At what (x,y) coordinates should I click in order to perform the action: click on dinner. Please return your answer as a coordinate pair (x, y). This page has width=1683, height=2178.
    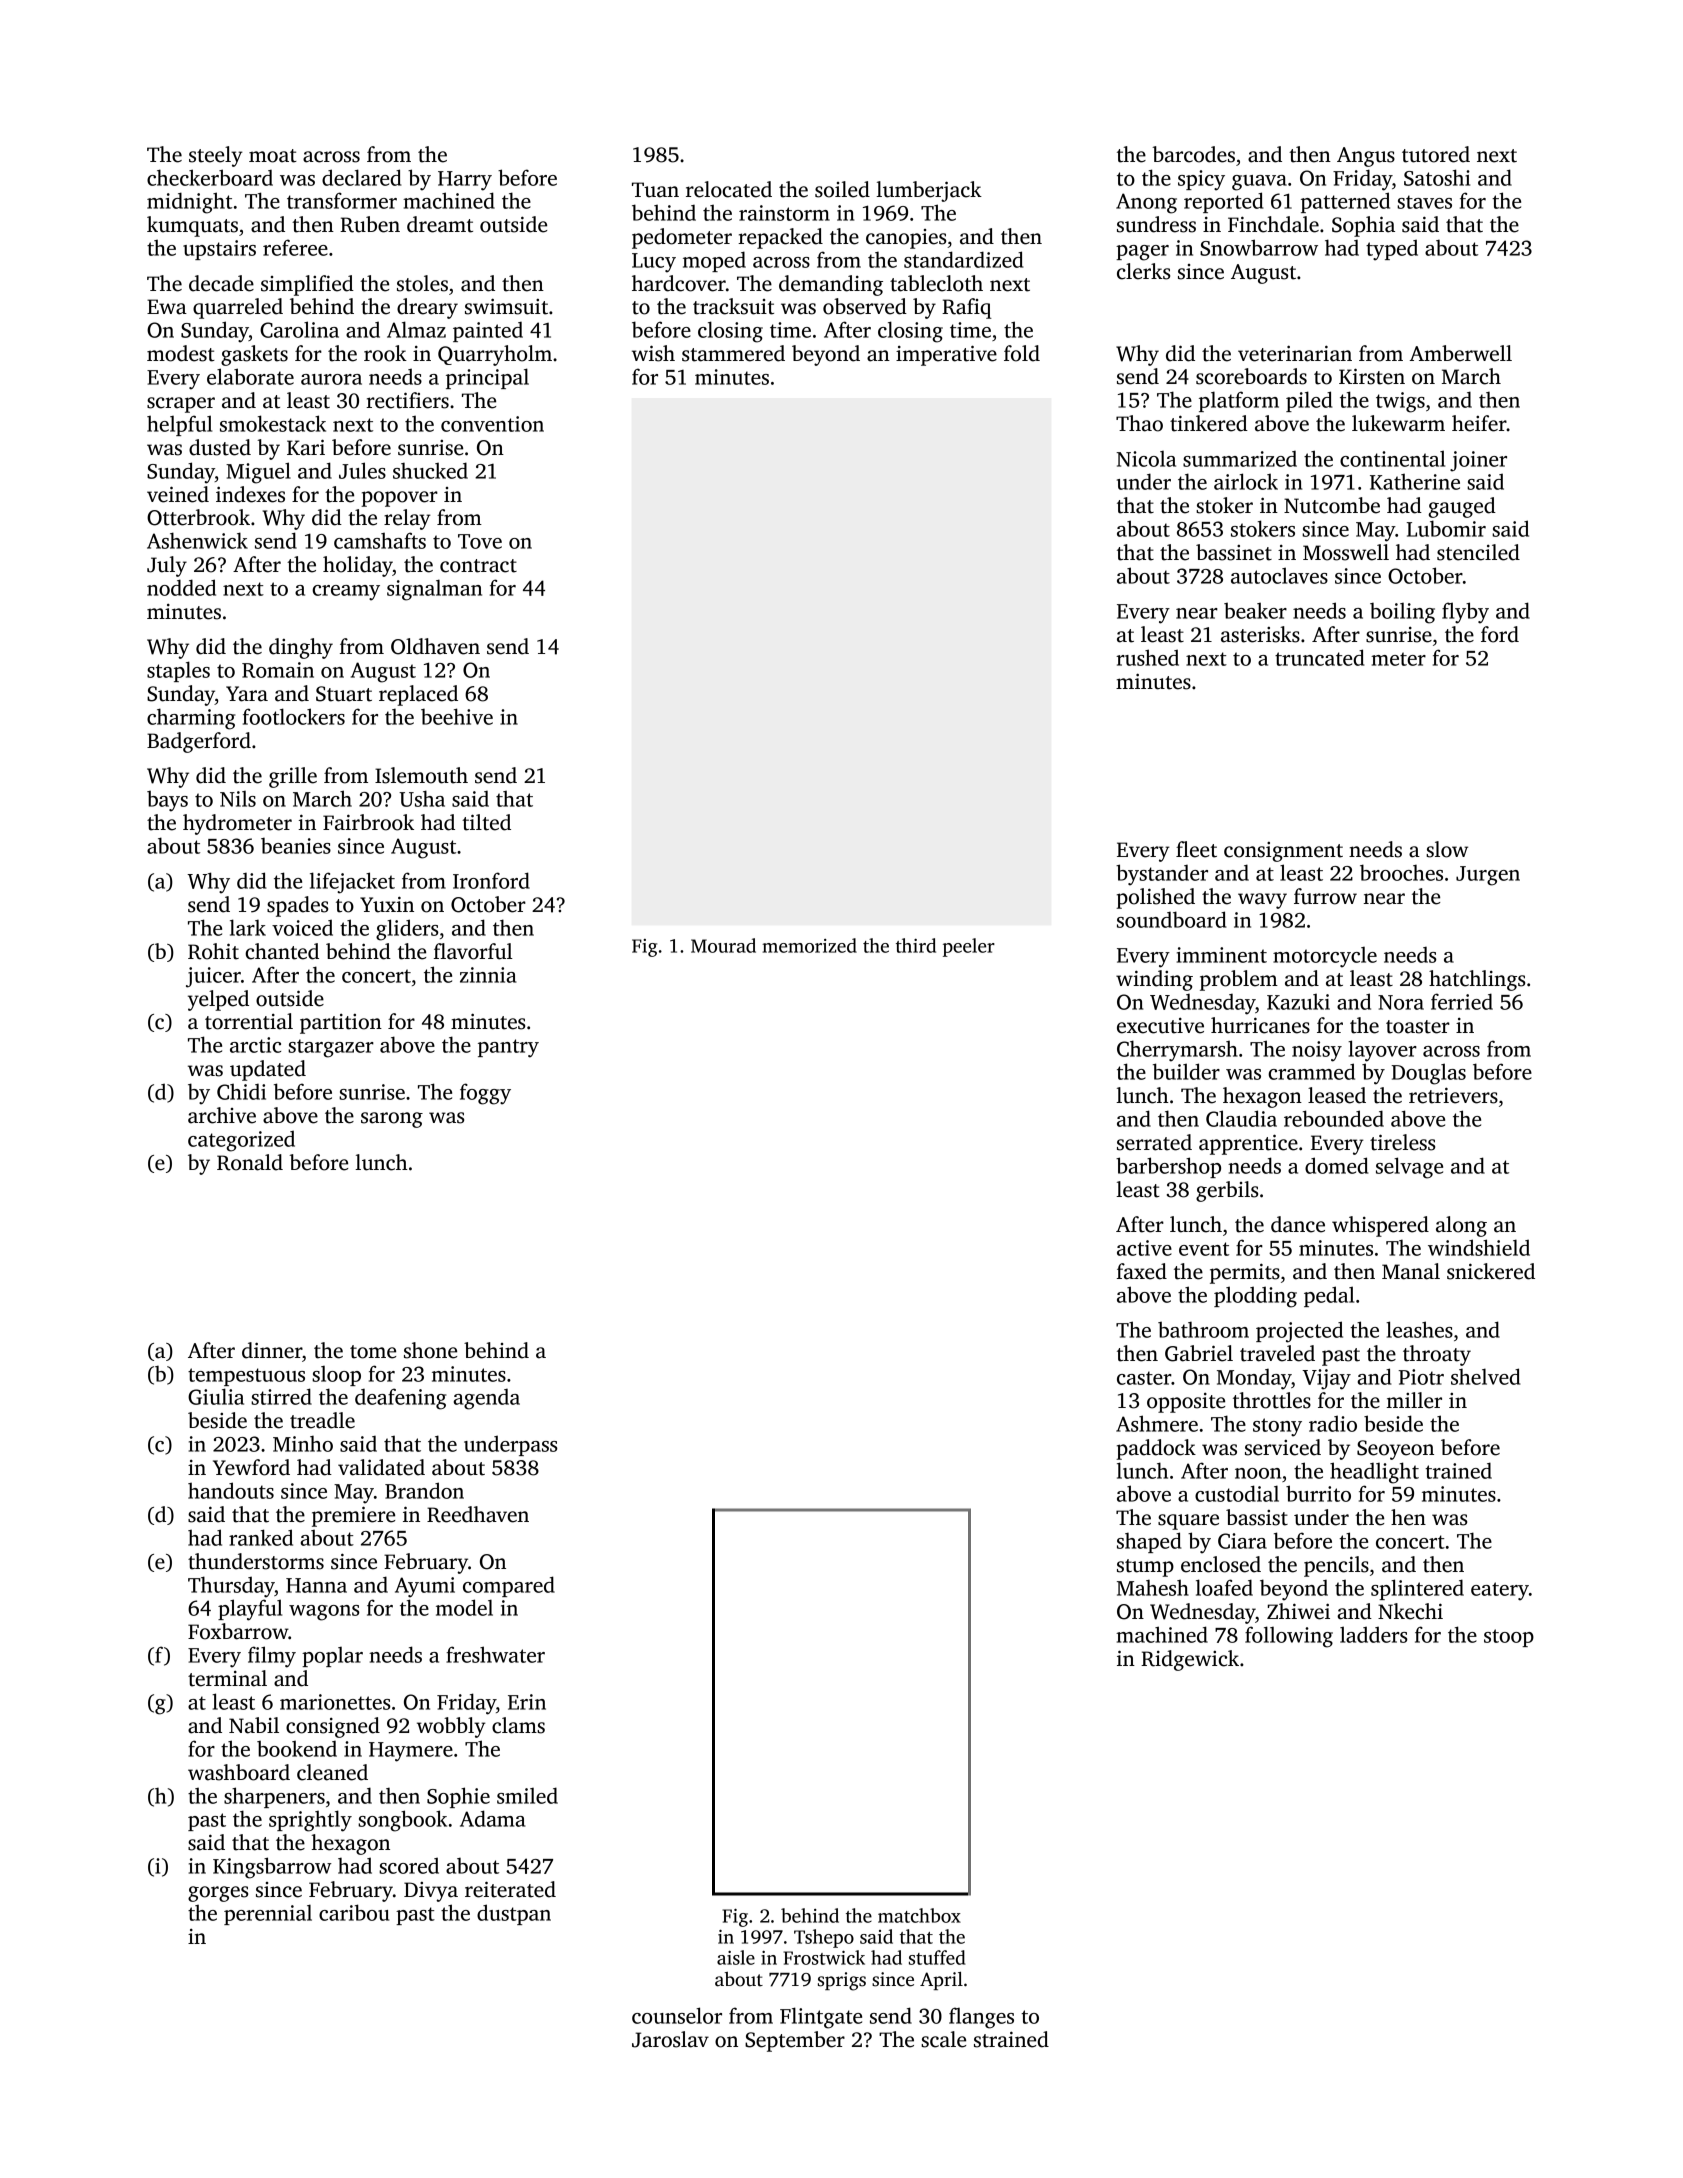
    Looking at the image, I should click on (272, 1350).
